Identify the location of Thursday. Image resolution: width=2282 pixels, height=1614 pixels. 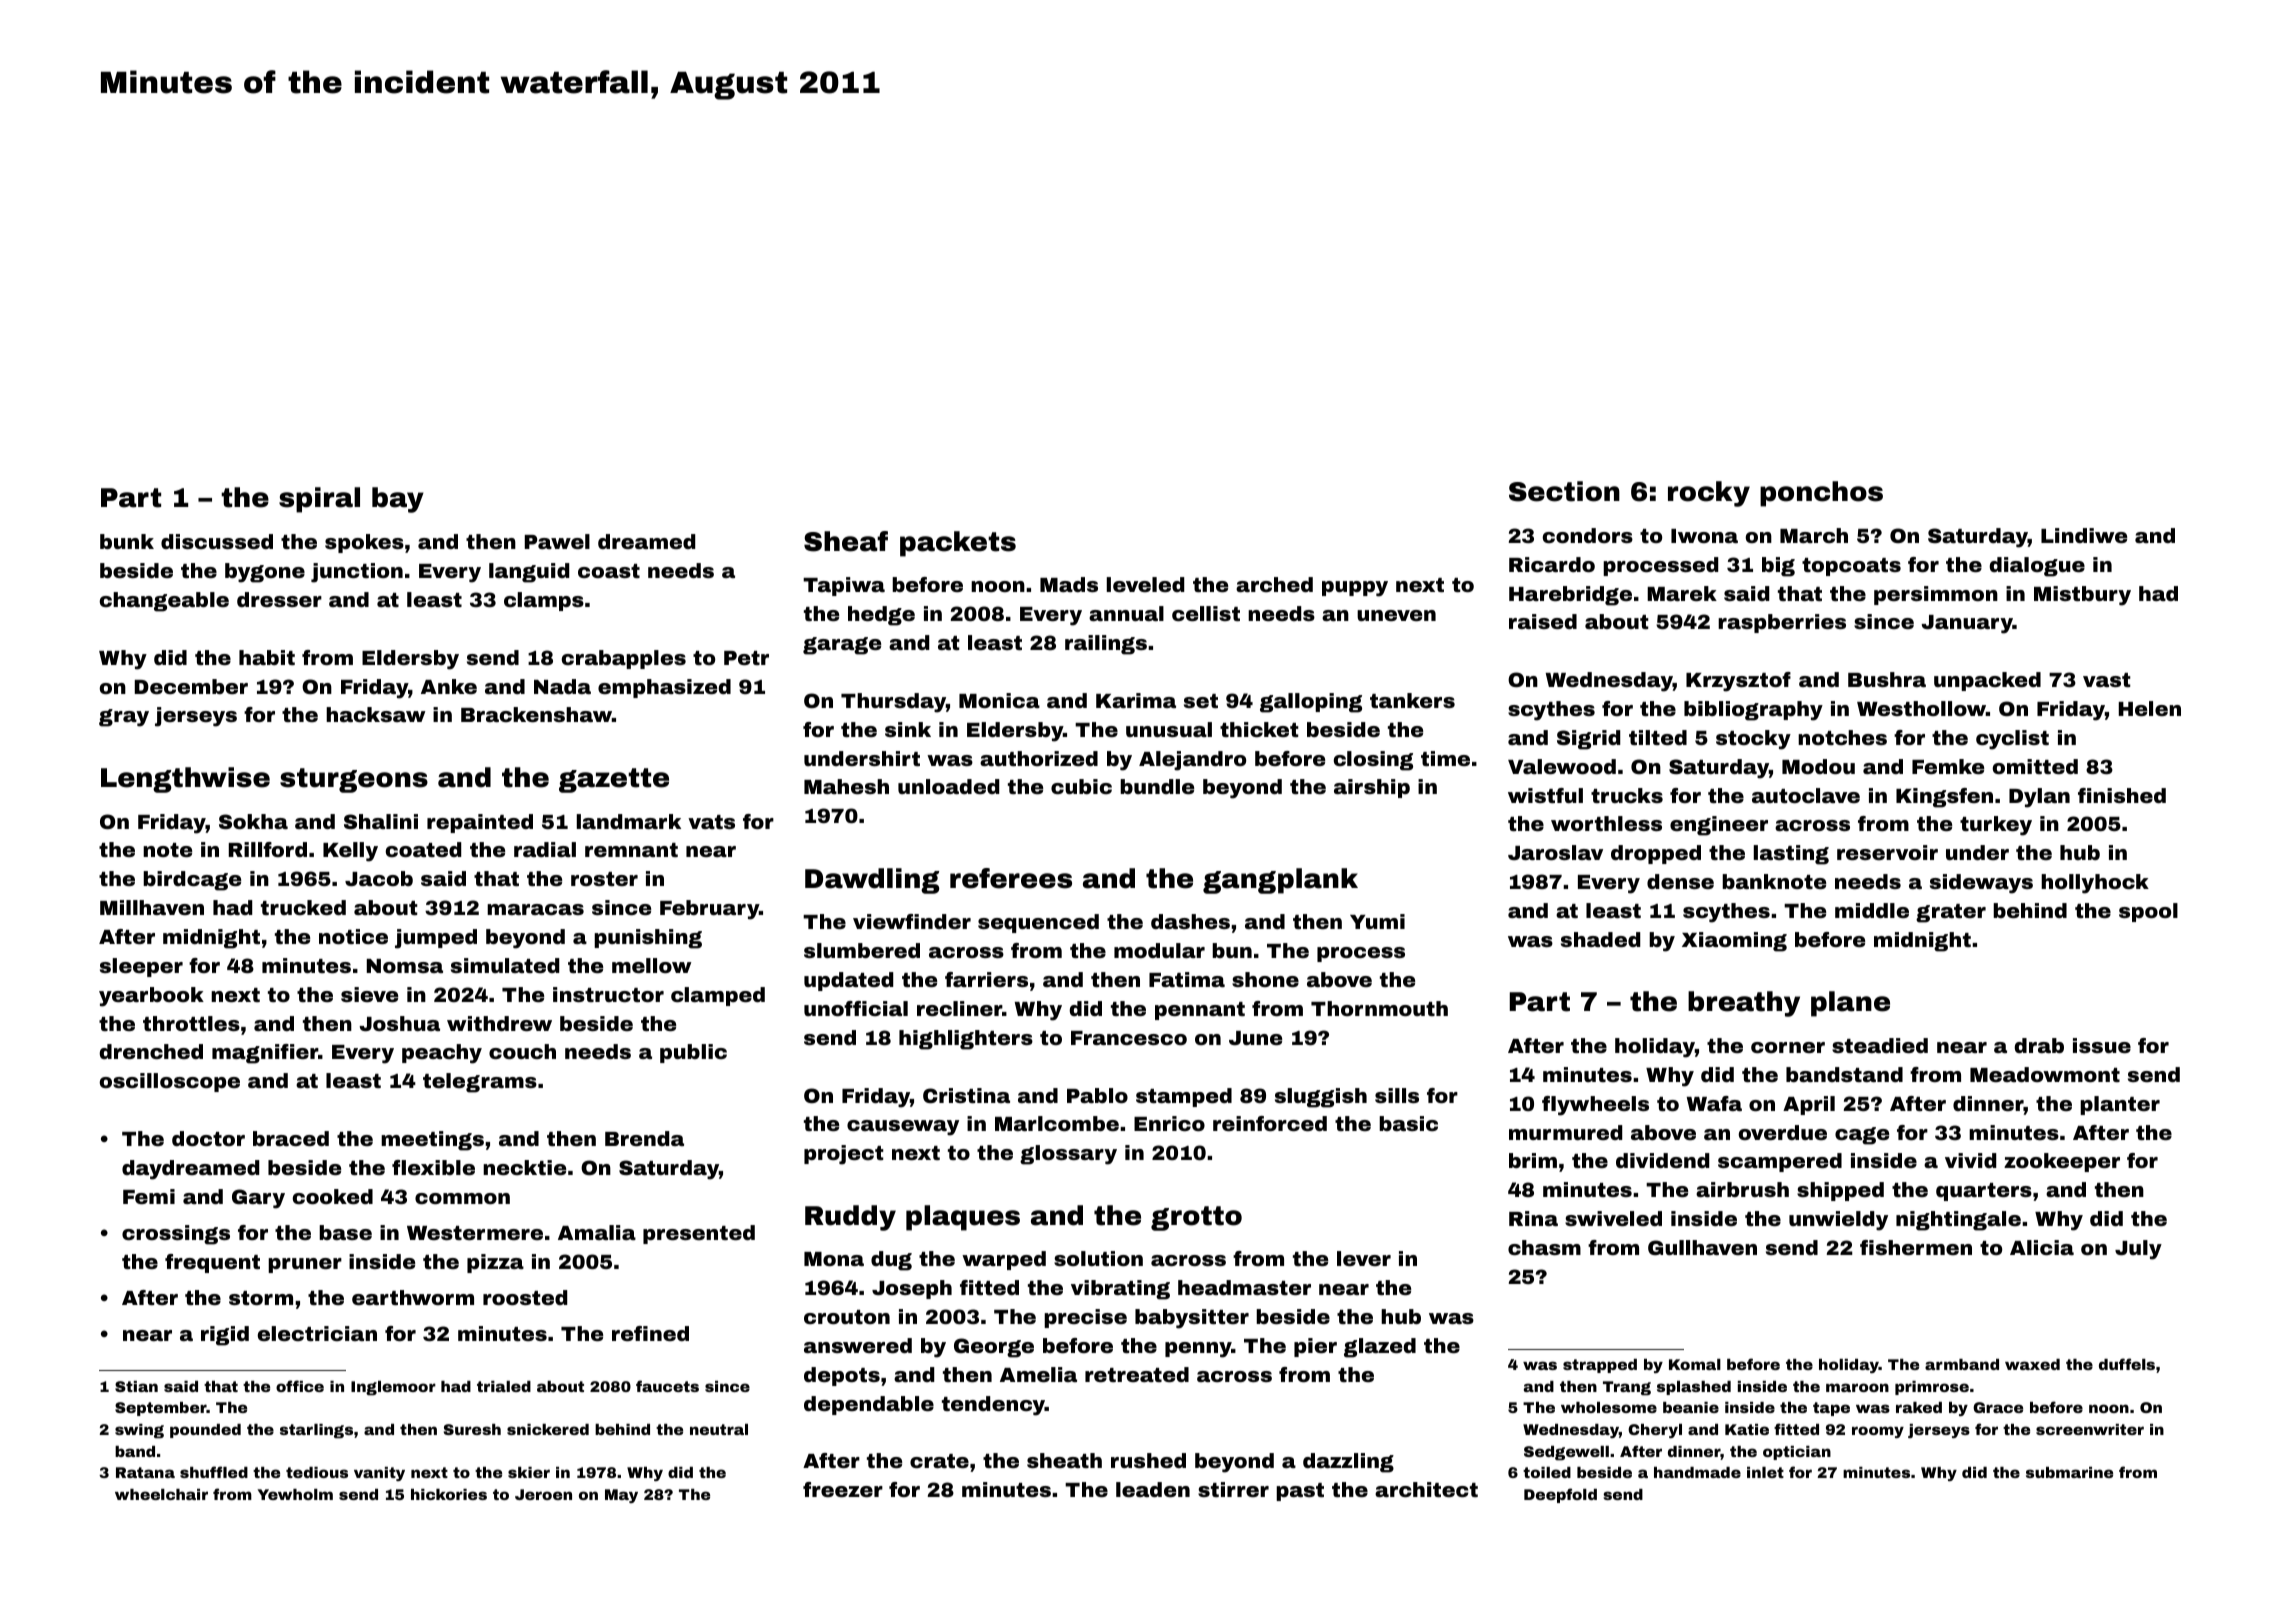
(893, 703).
